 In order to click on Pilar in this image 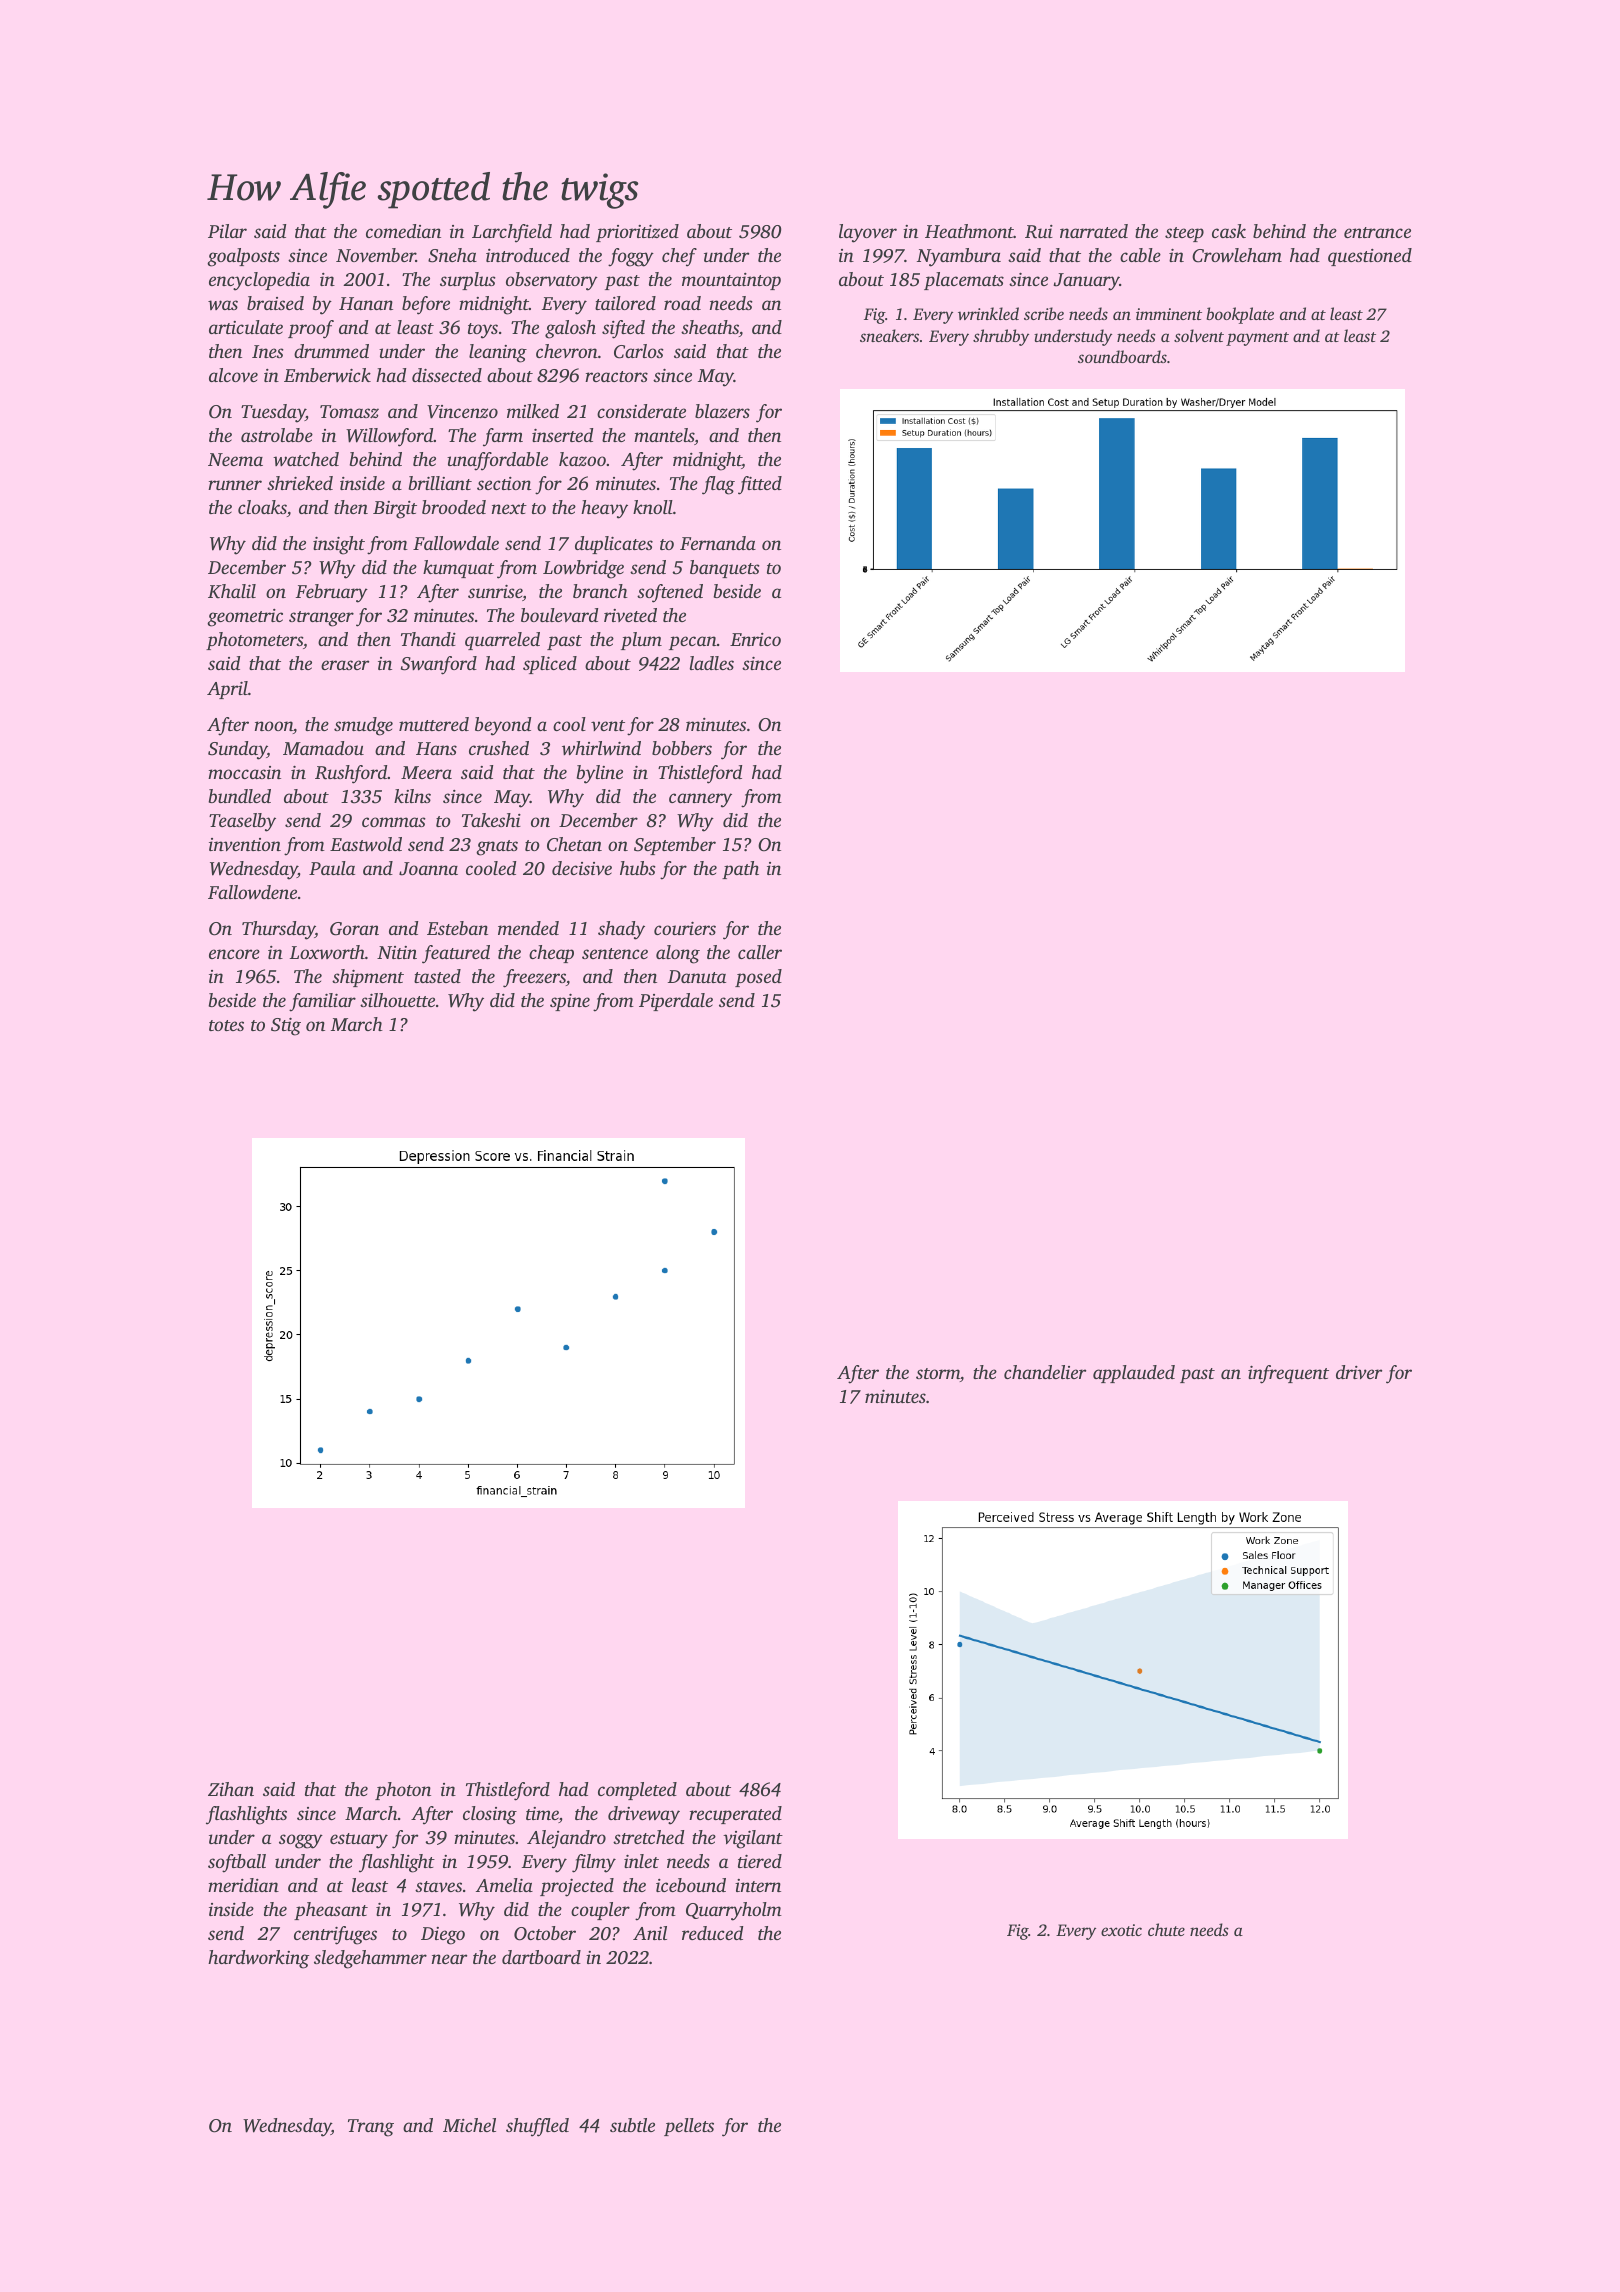, I will do `click(227, 231)`.
